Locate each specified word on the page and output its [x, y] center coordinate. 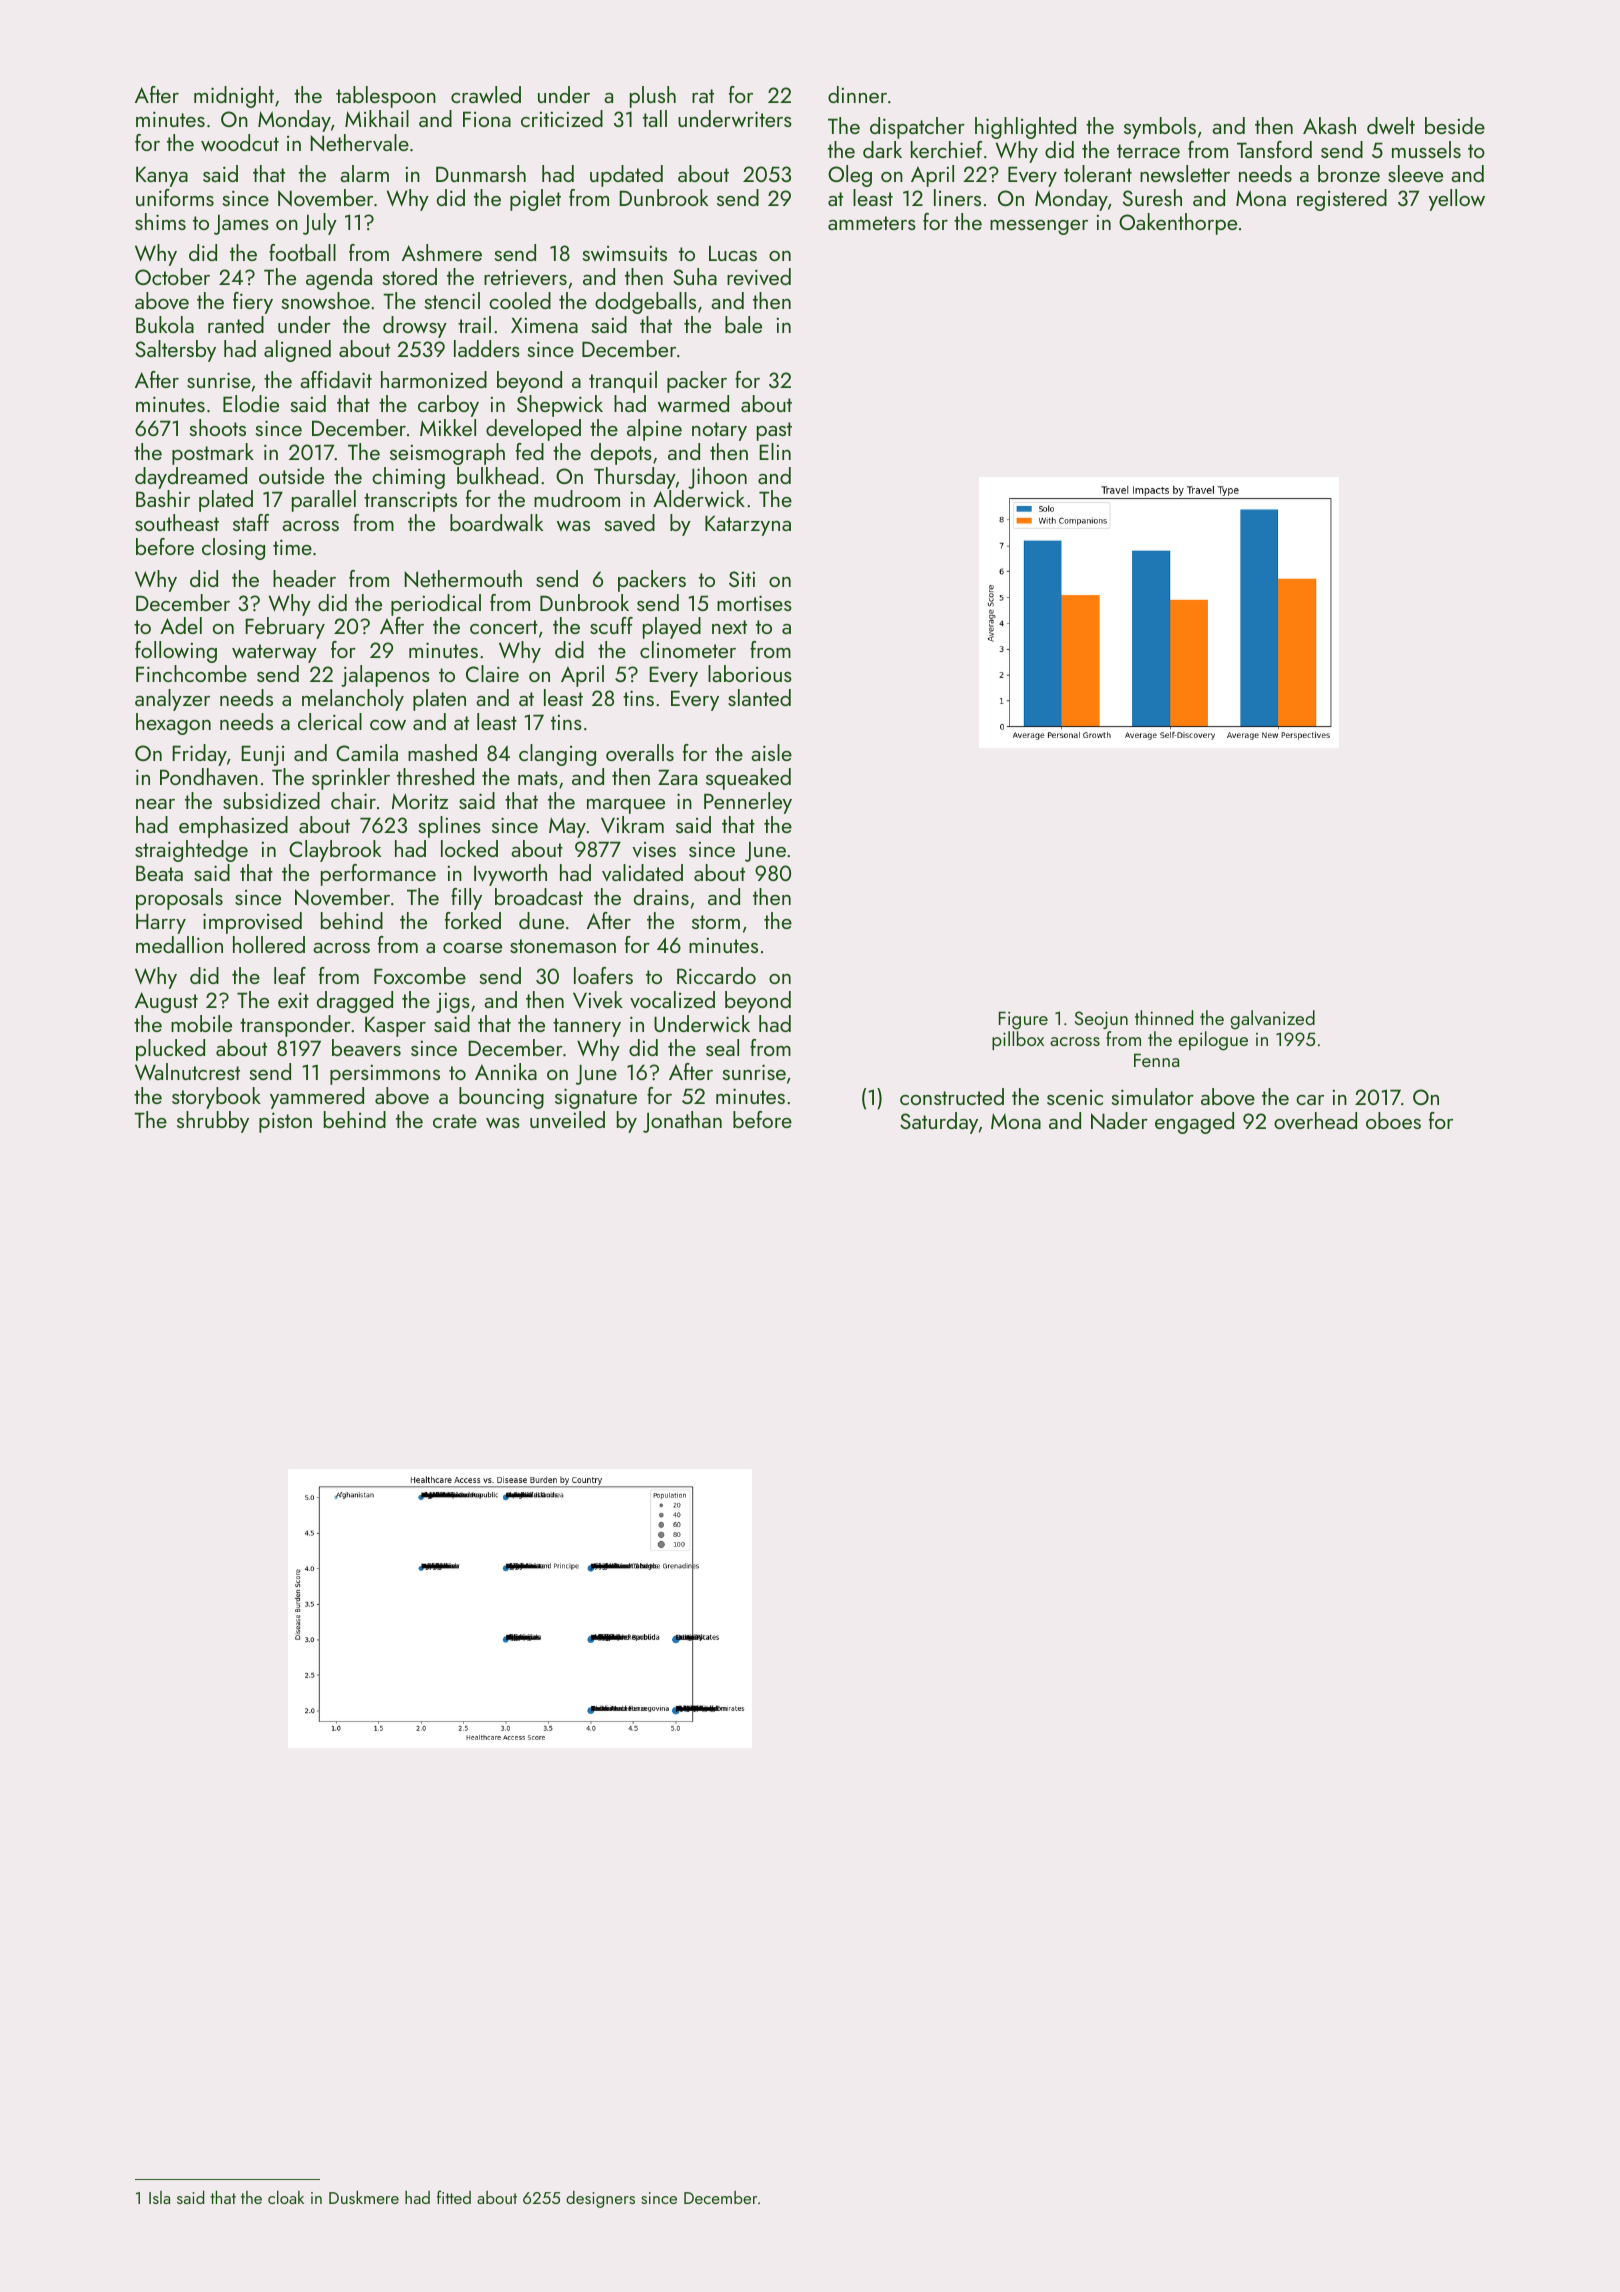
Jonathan [682, 1122]
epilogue [1213, 1041]
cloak [286, 2197]
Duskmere [364, 2197]
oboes [1393, 1120]
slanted [759, 697]
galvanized [1272, 1020]
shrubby [213, 1122]
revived [759, 276]
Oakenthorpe [1178, 224]
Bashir [163, 498]
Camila [367, 752]
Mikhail [377, 118]
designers [600, 2199]
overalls [640, 752]
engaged [1194, 1123]
